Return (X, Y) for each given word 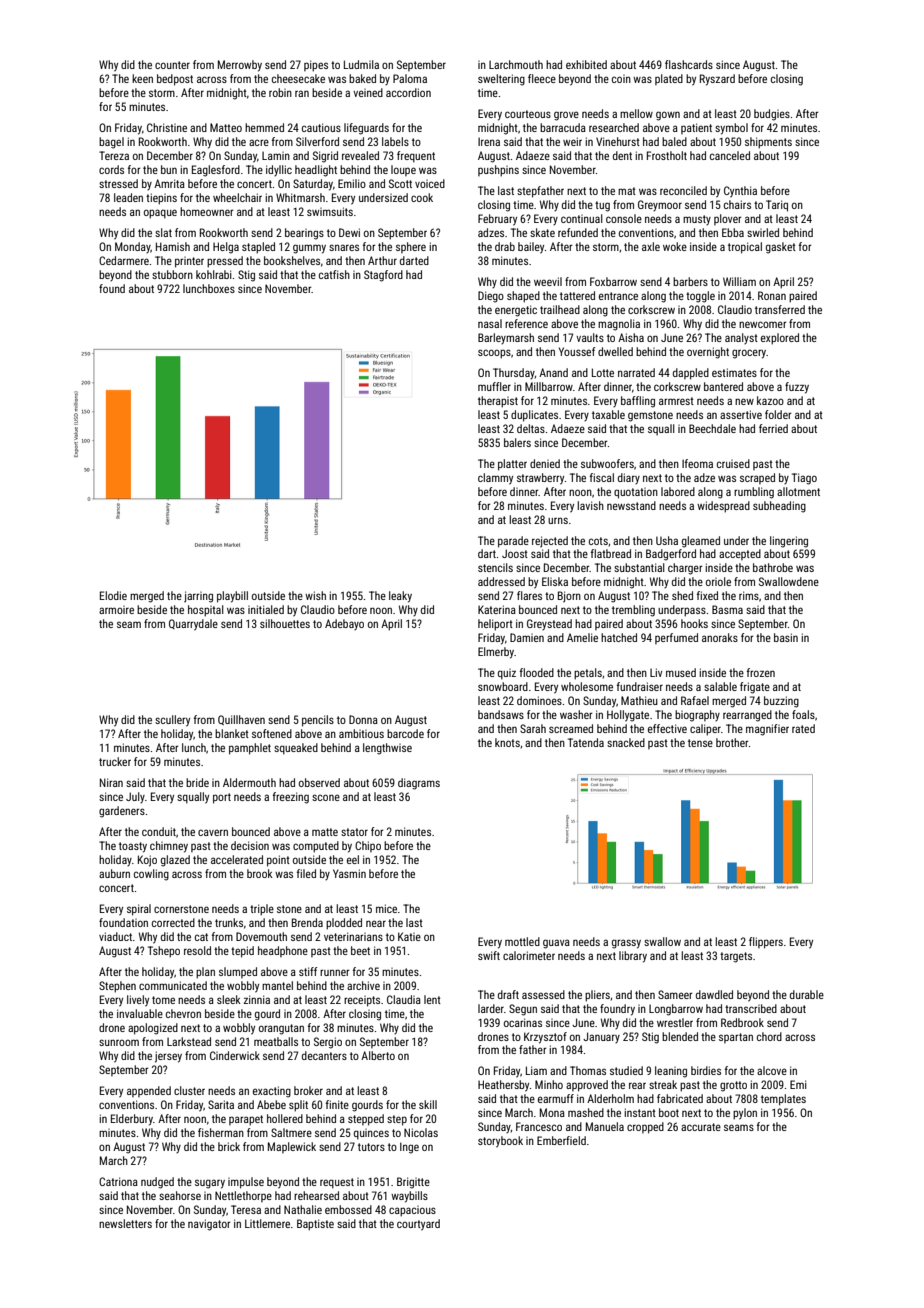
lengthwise (387, 749)
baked (362, 78)
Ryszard (717, 80)
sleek (229, 999)
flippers (766, 943)
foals (803, 714)
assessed (543, 994)
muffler (494, 386)
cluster (189, 1090)
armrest (676, 401)
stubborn (172, 274)
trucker (115, 761)
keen (142, 78)
